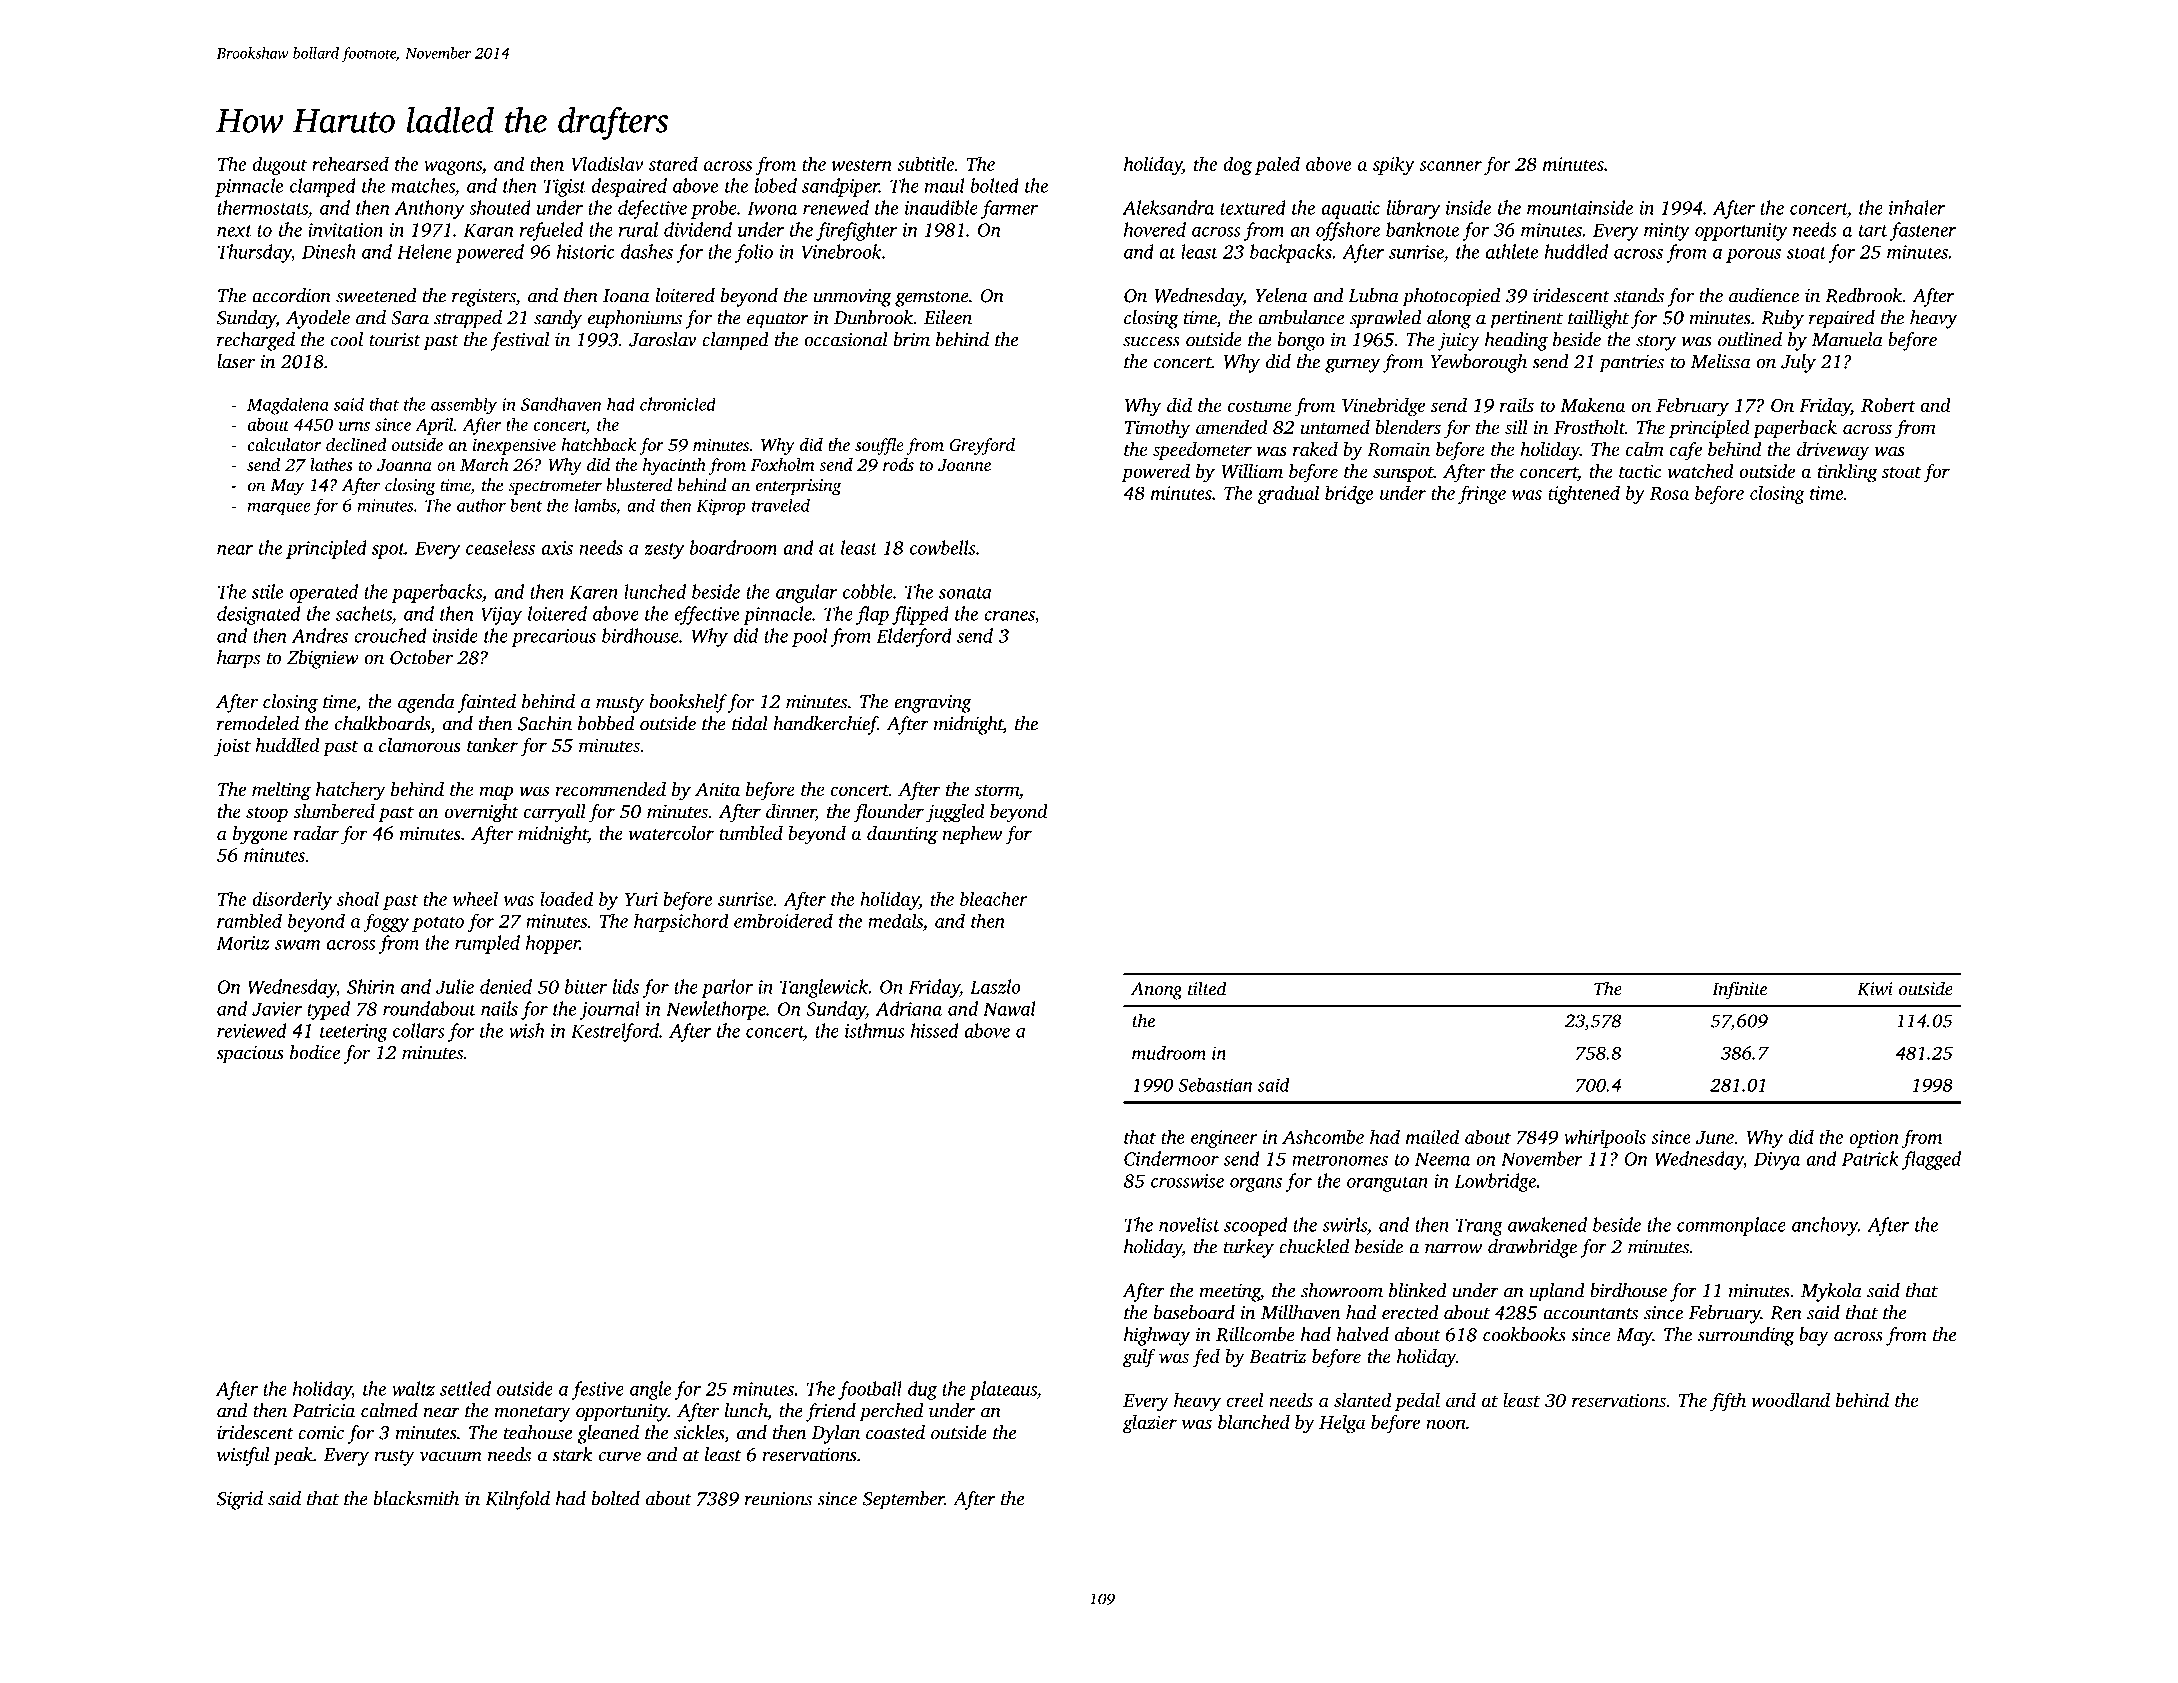  I want to click on cookbooks, so click(1524, 1334).
